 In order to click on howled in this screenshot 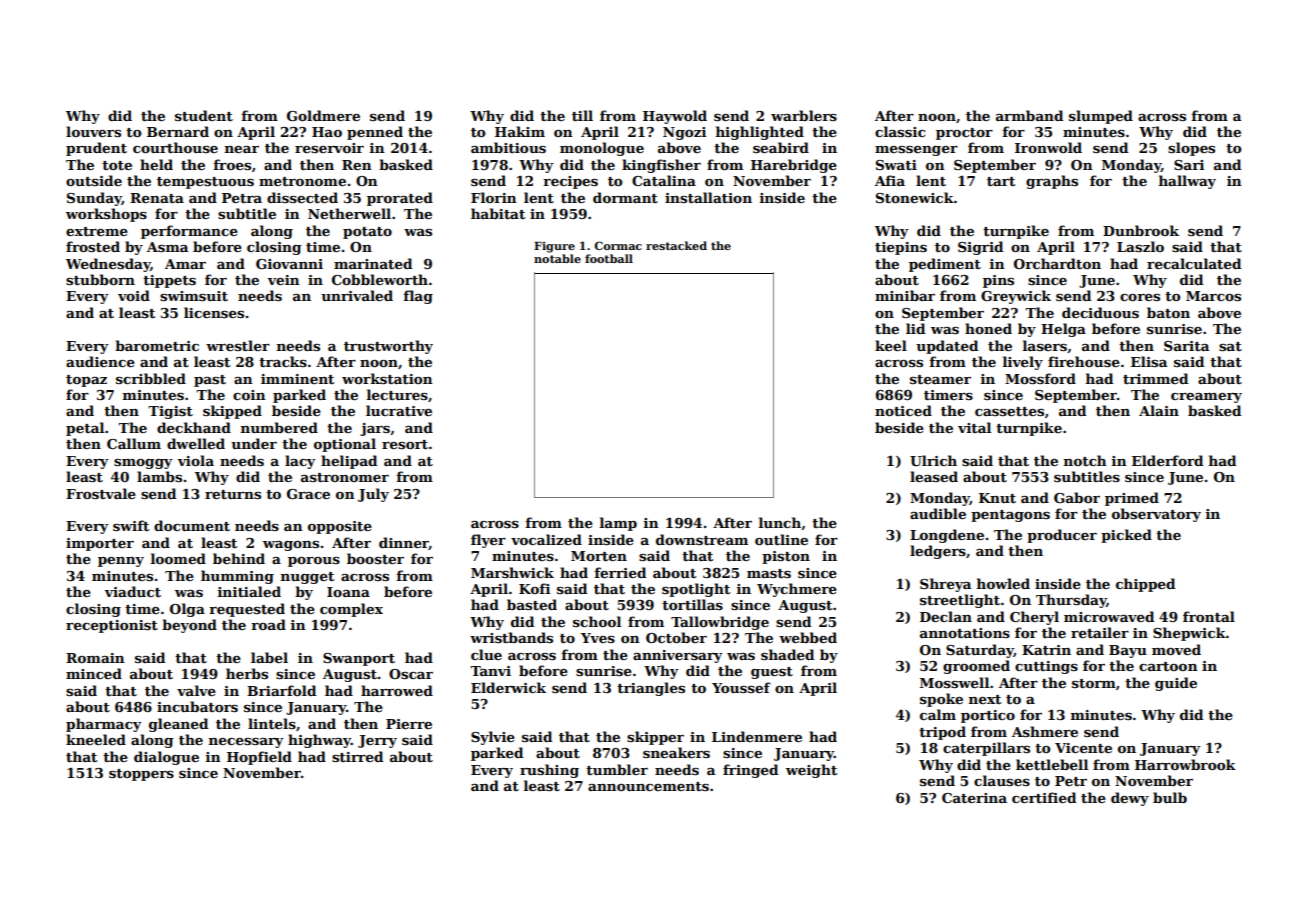, I will do `click(1003, 583)`.
